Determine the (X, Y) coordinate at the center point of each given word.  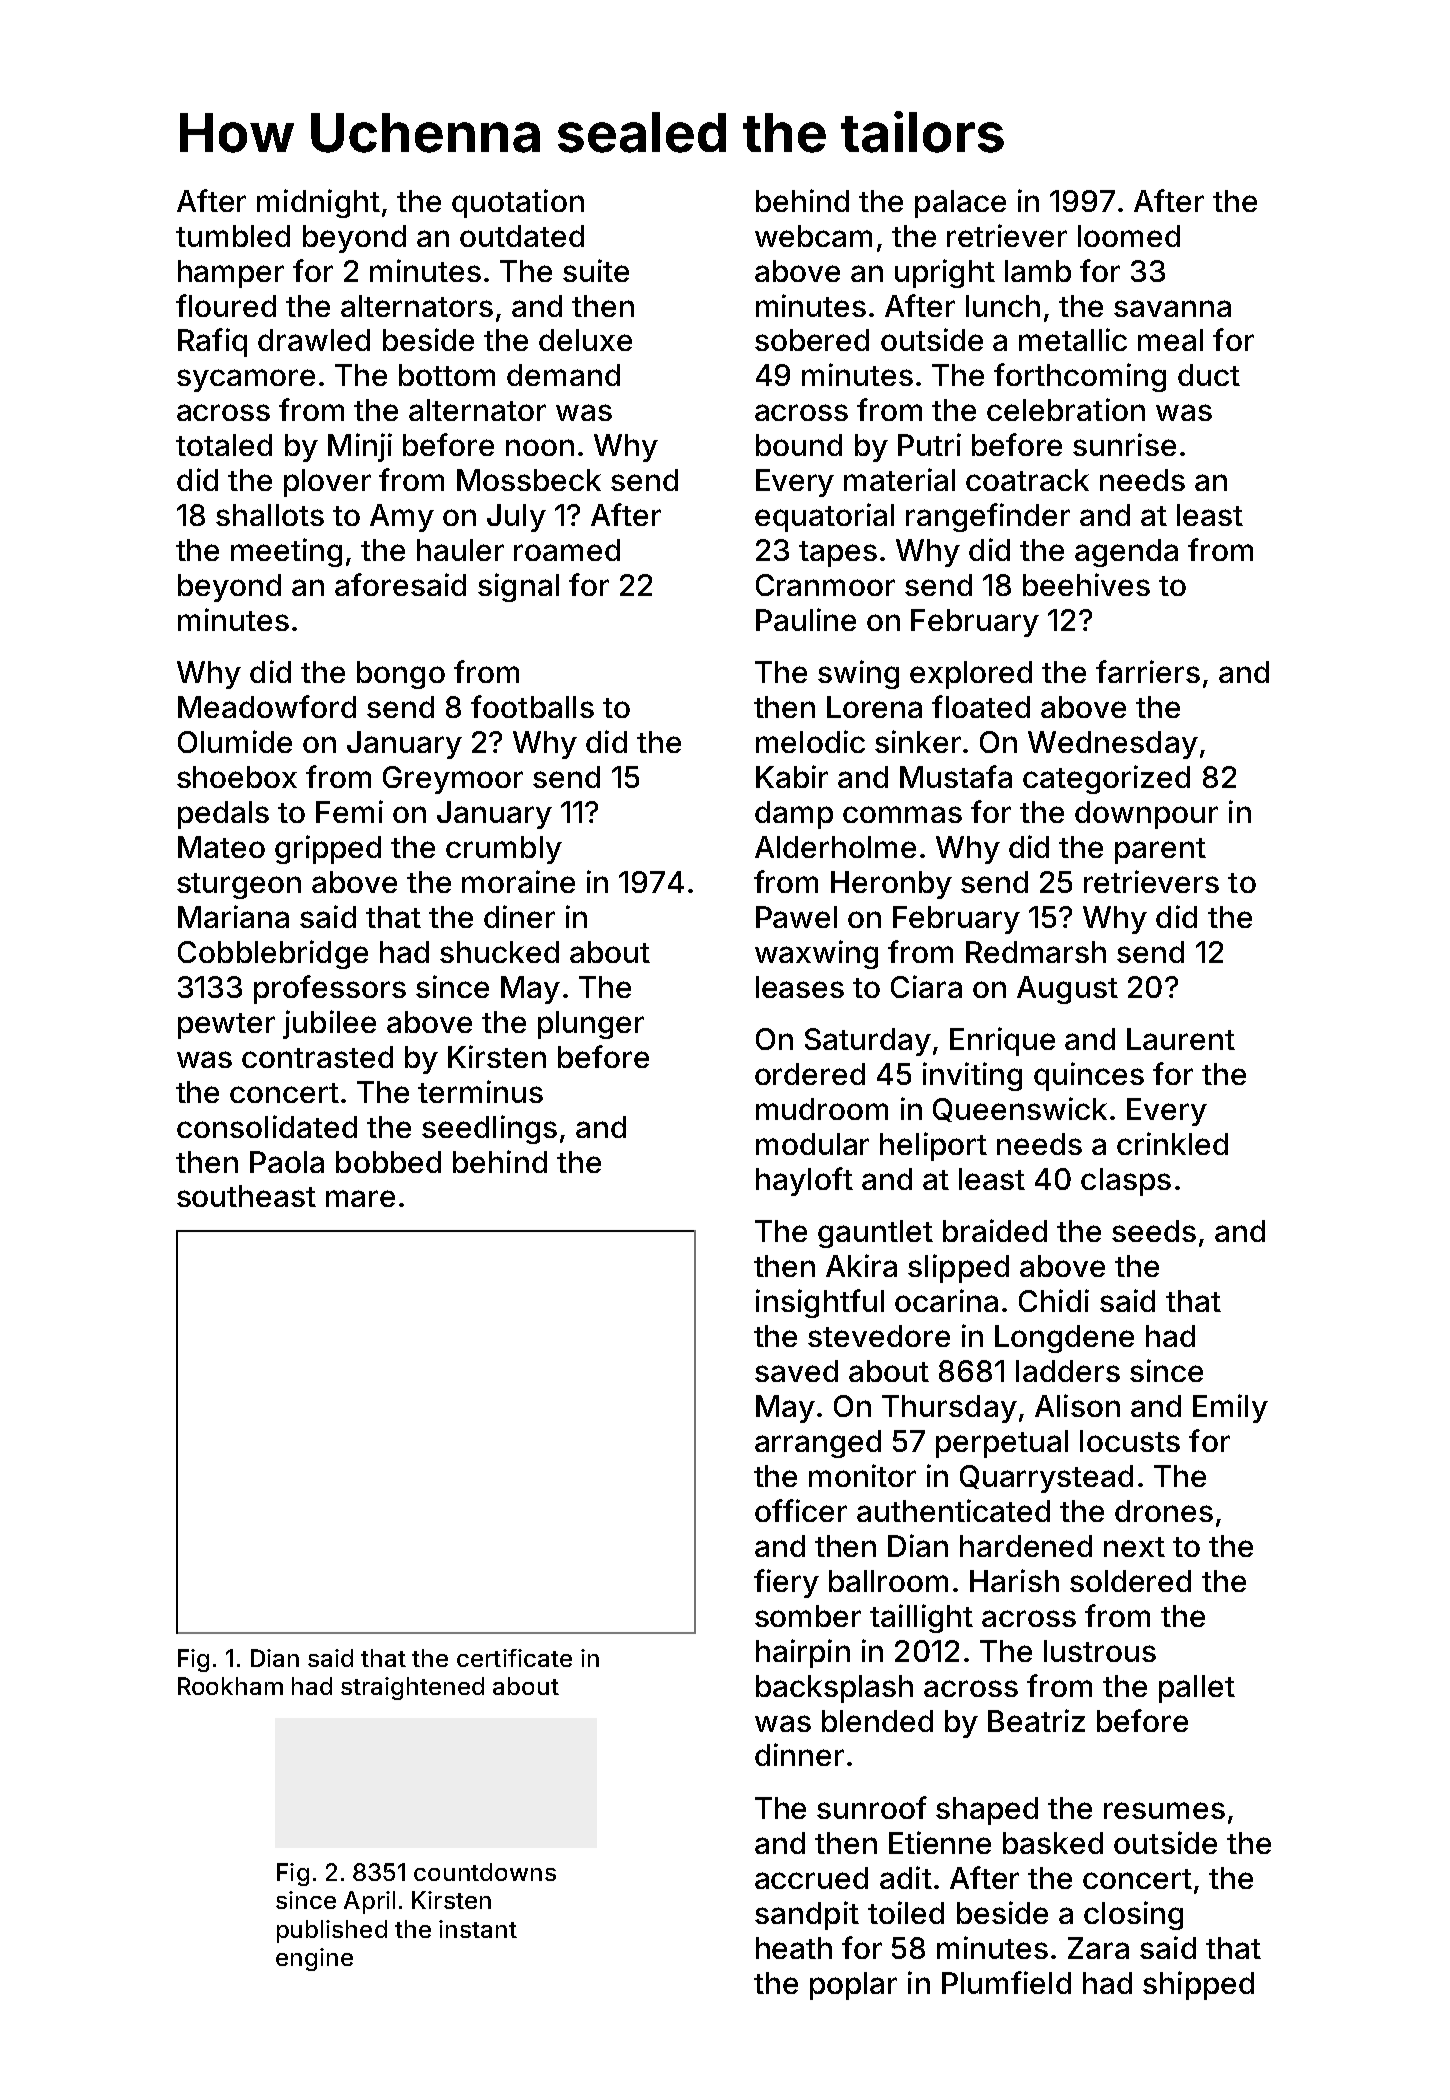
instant (478, 1929)
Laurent (1181, 1039)
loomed (1129, 236)
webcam (813, 236)
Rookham (230, 1686)
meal (1170, 340)
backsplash (834, 1689)
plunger (591, 1025)
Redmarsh (1036, 952)
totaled (224, 445)
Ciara (926, 986)
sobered (812, 340)
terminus (480, 1091)
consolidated (267, 1126)
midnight (318, 203)
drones (1164, 1511)
